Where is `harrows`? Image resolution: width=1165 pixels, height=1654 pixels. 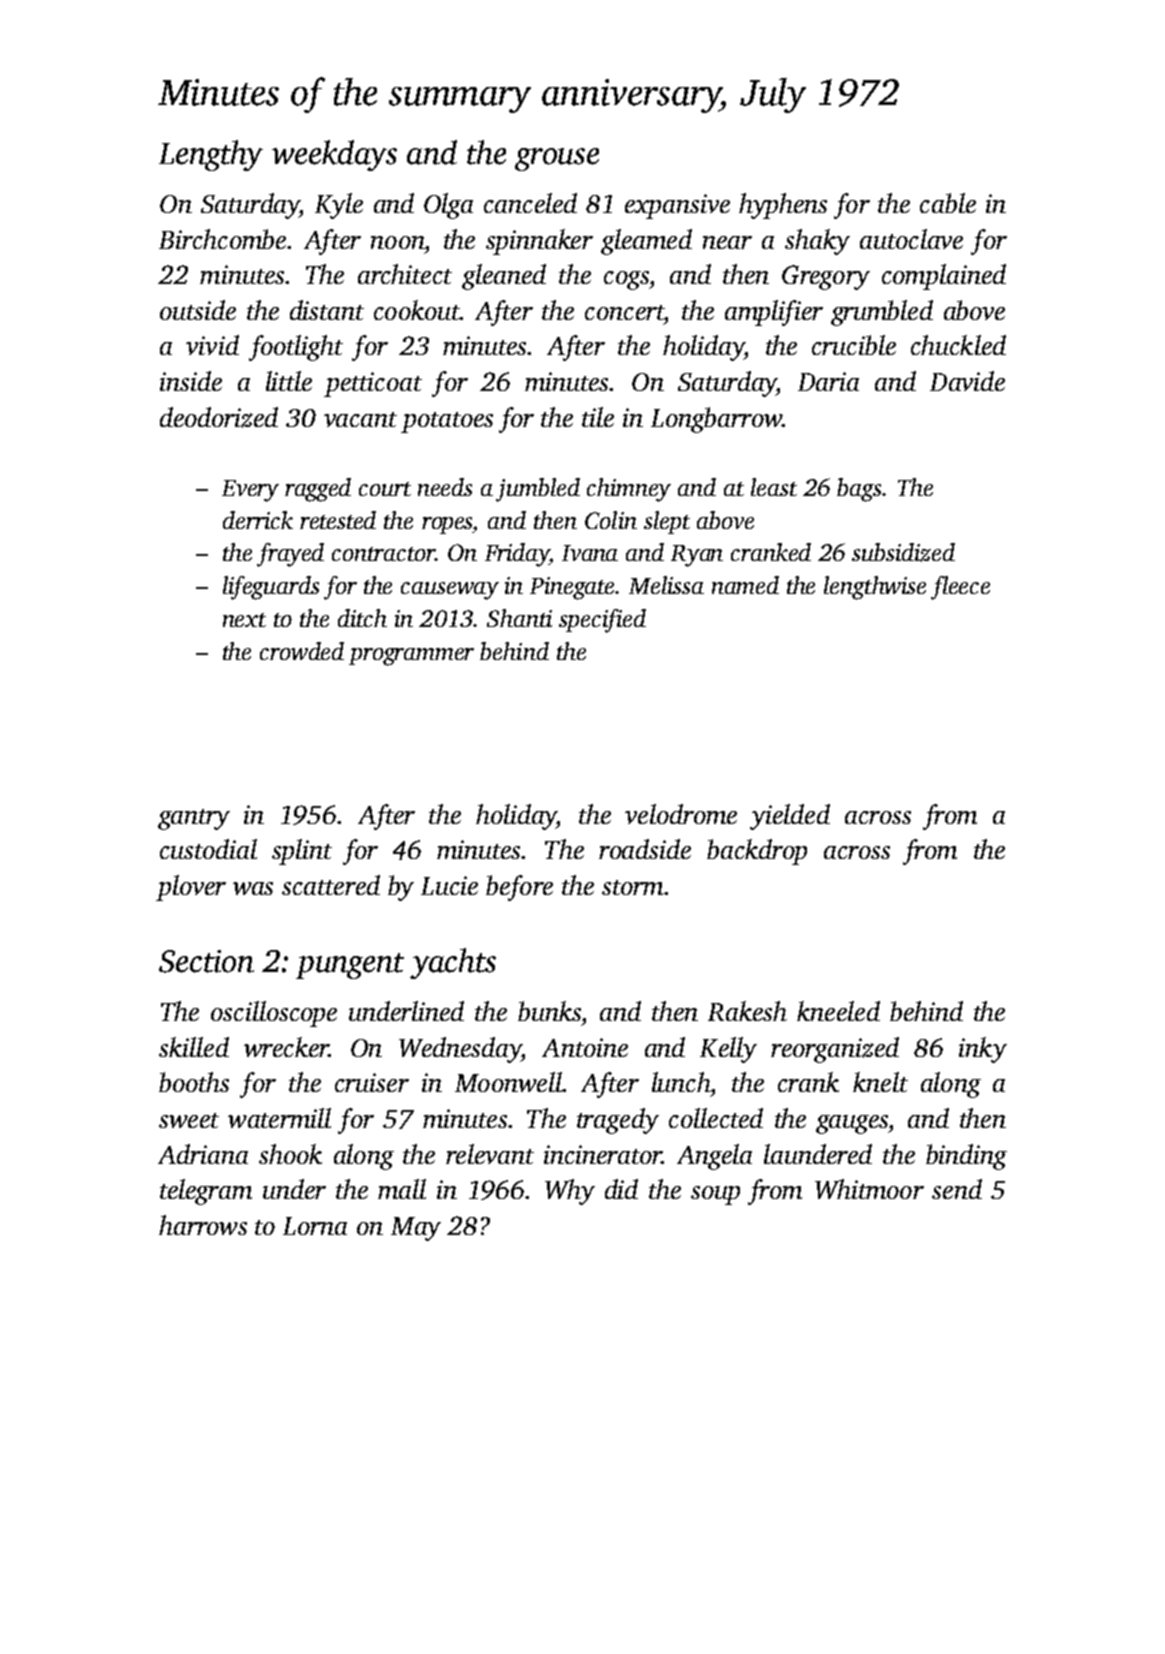
harrows is located at coordinates (203, 1225).
